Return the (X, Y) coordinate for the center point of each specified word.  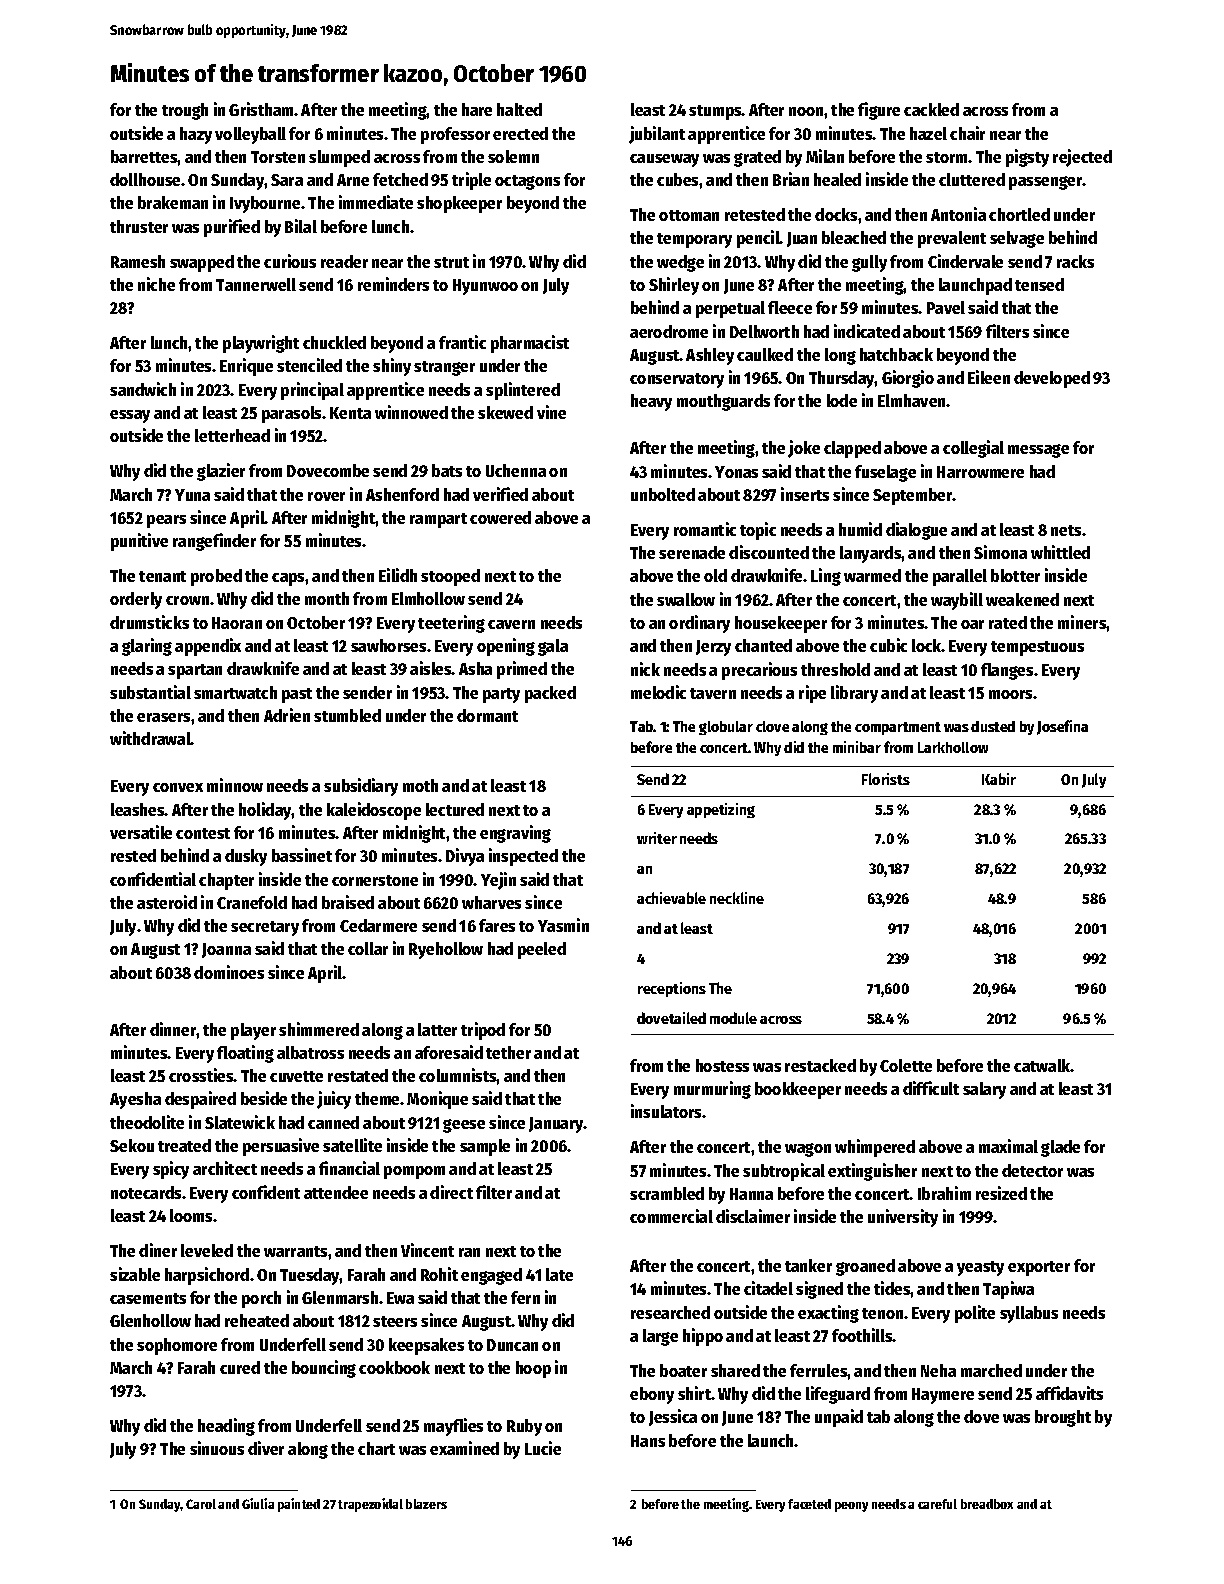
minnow (235, 785)
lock (927, 645)
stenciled (309, 365)
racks (1075, 261)
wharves (491, 902)
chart (376, 1448)
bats (447, 470)
